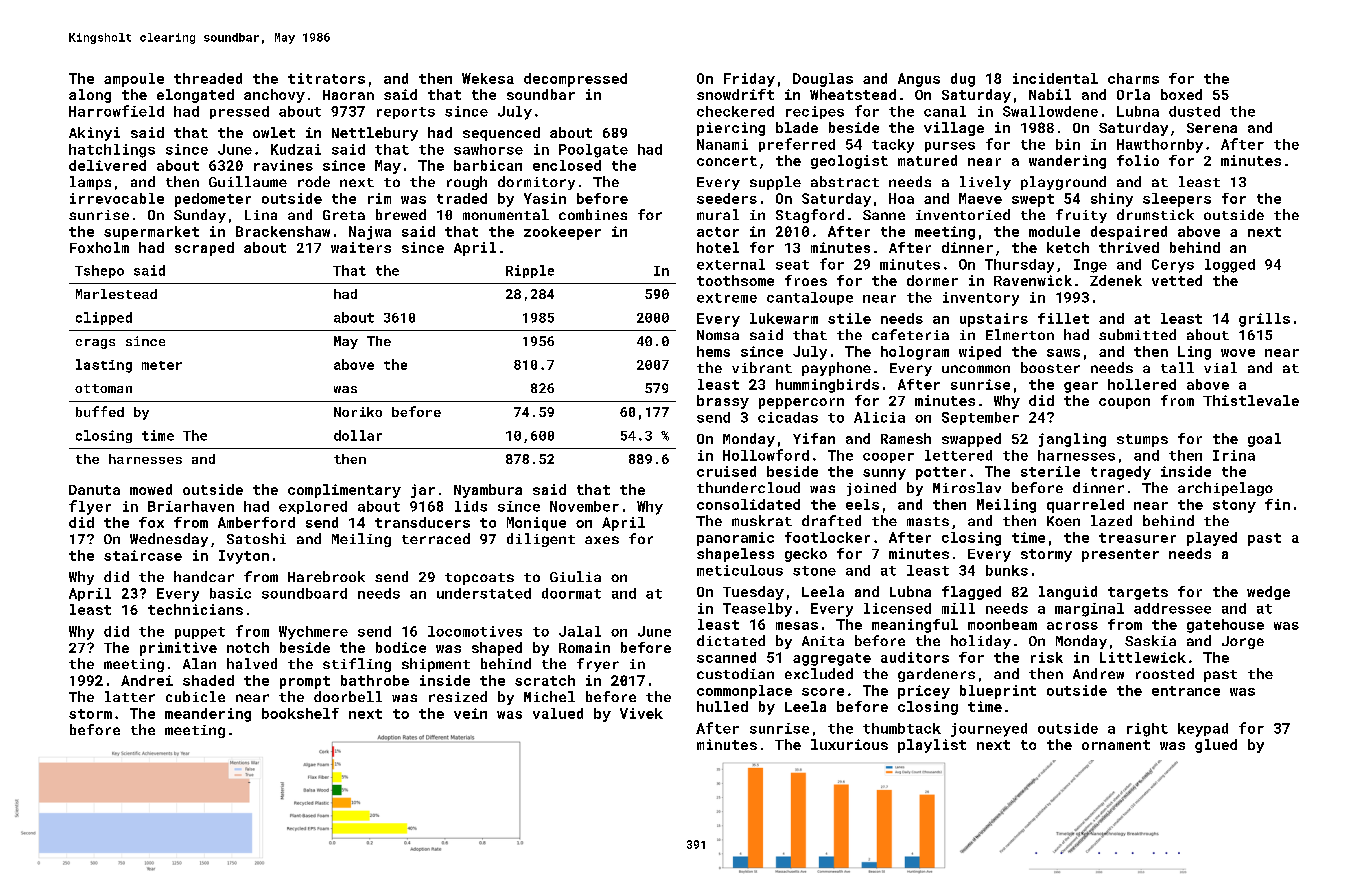 This image has height=887, width=1372. I want to click on lamps, so click(90, 183).
